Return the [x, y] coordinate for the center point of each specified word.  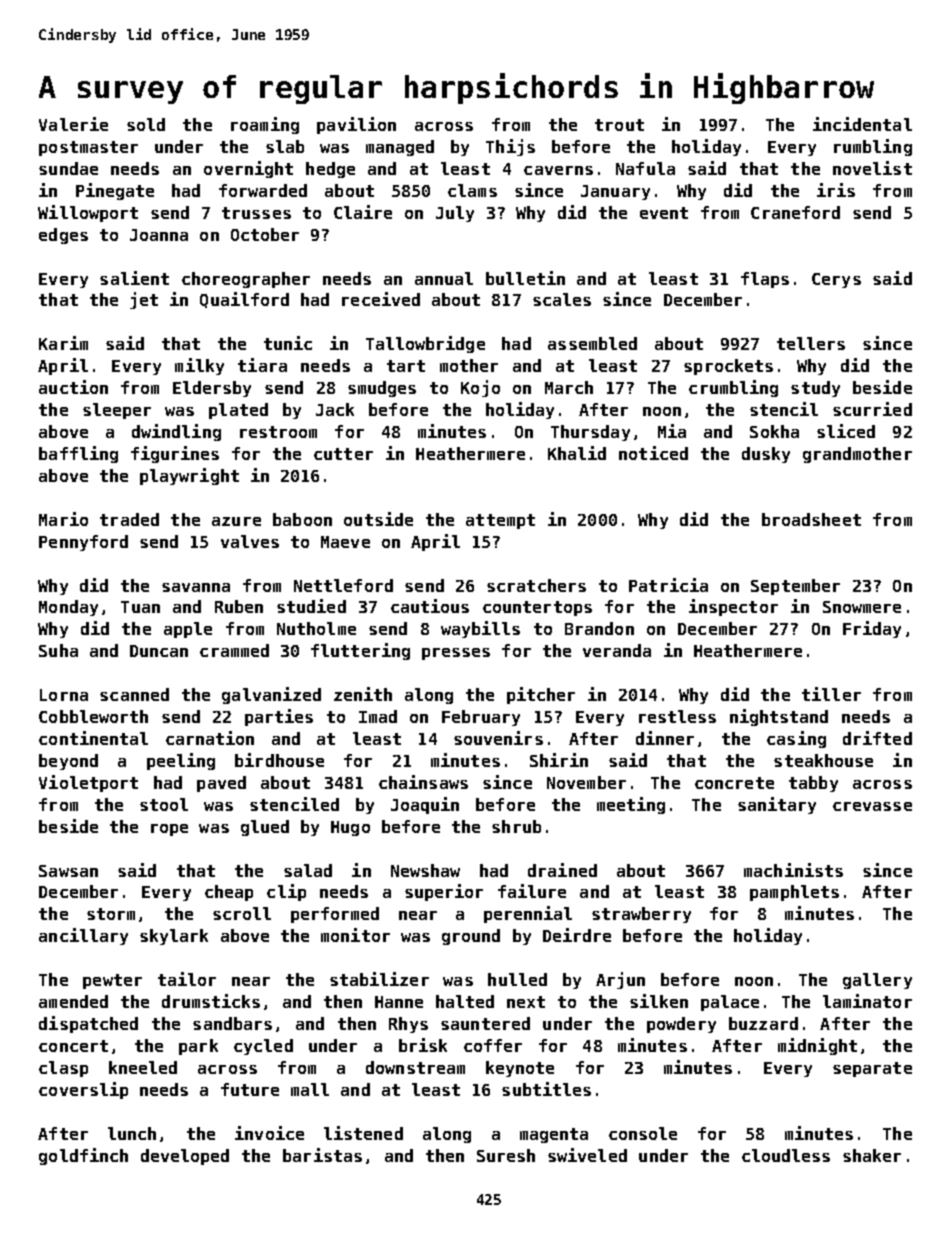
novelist [872, 168]
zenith [363, 694]
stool [164, 804]
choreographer [246, 280]
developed [185, 1157]
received [381, 299]
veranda [617, 650]
